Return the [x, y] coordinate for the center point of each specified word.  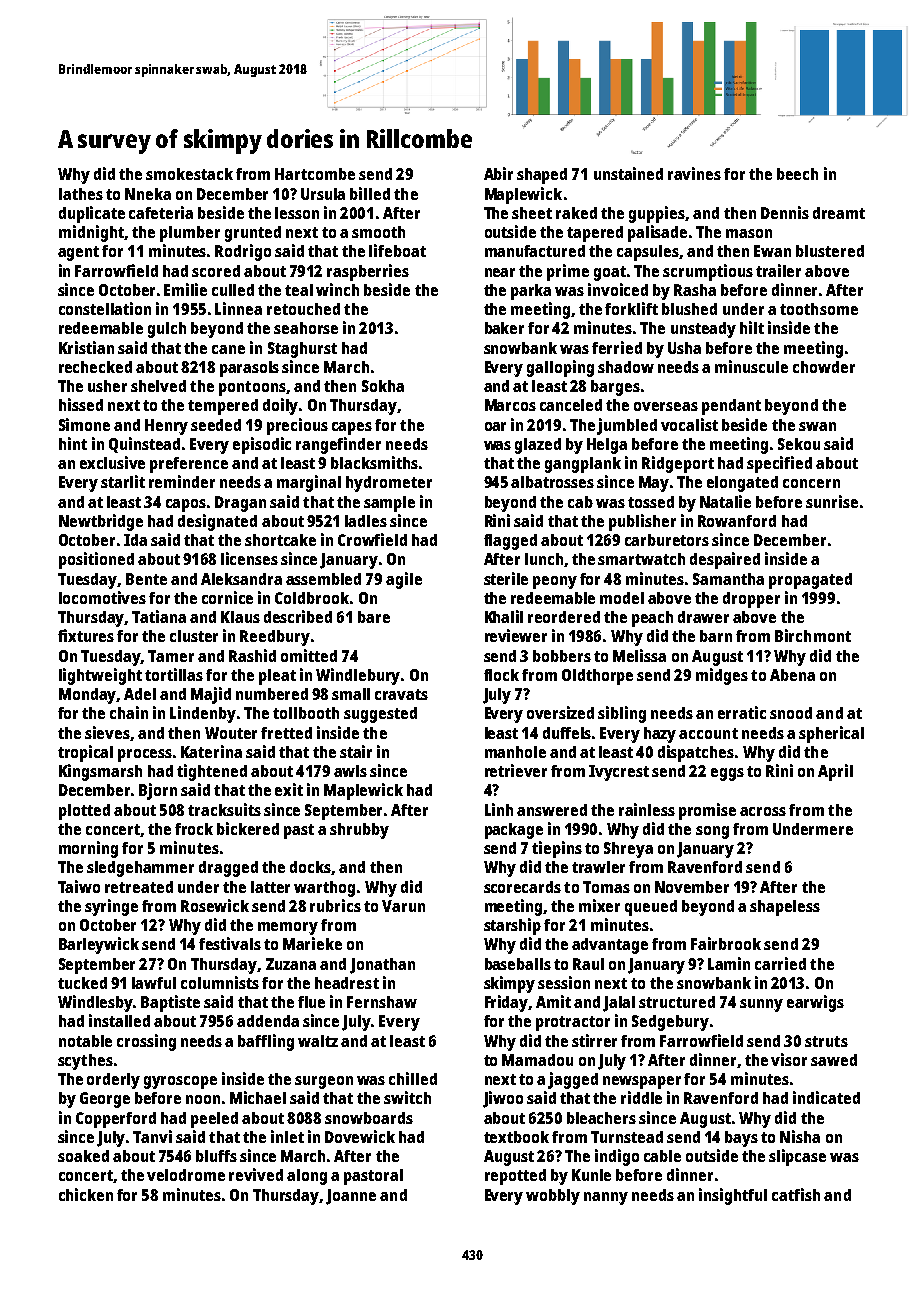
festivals [230, 943]
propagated [810, 581]
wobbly [553, 1197]
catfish [796, 1194]
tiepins [557, 849]
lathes [81, 194]
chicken [86, 1194]
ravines [694, 173]
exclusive [112, 462]
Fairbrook [726, 943]
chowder [824, 367]
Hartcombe [315, 174]
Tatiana [159, 616]
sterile [506, 578]
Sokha [383, 386]
